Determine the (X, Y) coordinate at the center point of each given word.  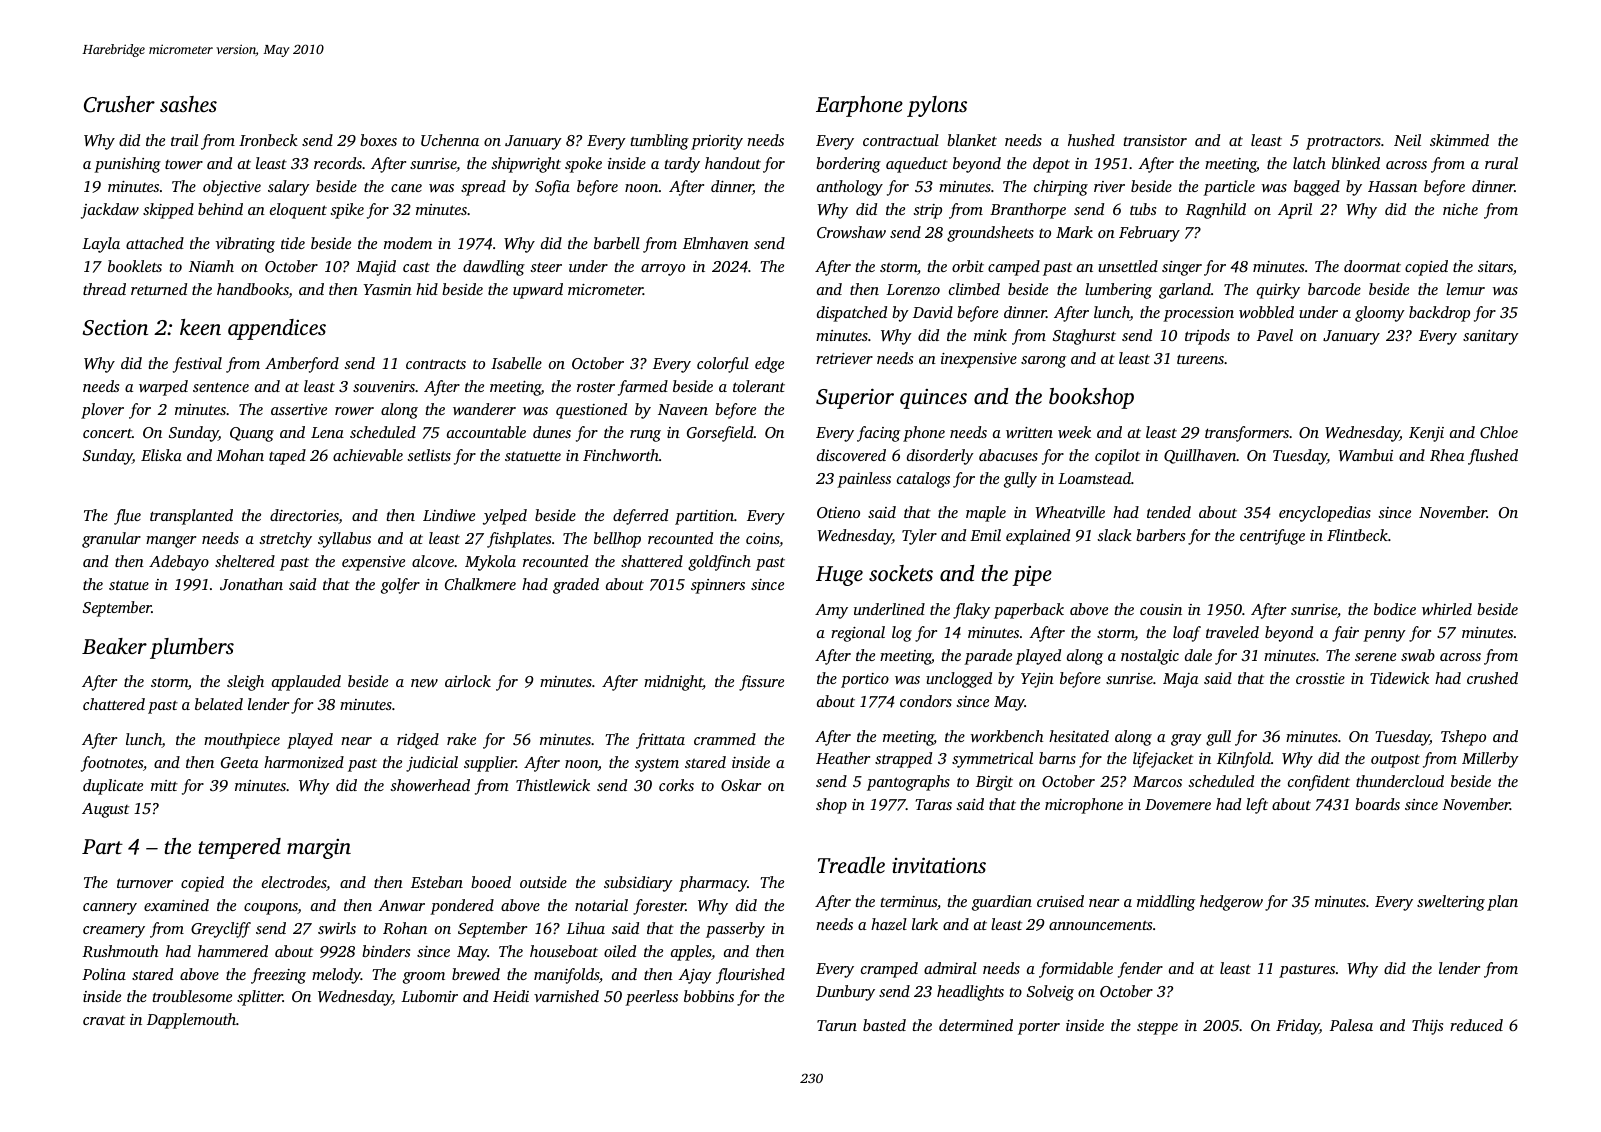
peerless (651, 998)
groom (424, 978)
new (424, 683)
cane (406, 188)
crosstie (1320, 678)
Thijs (1427, 1027)
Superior (855, 398)
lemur (1465, 289)
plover (102, 411)
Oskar (741, 785)
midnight (673, 683)
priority (717, 142)
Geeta (239, 762)
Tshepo (1463, 738)
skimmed (1459, 140)
